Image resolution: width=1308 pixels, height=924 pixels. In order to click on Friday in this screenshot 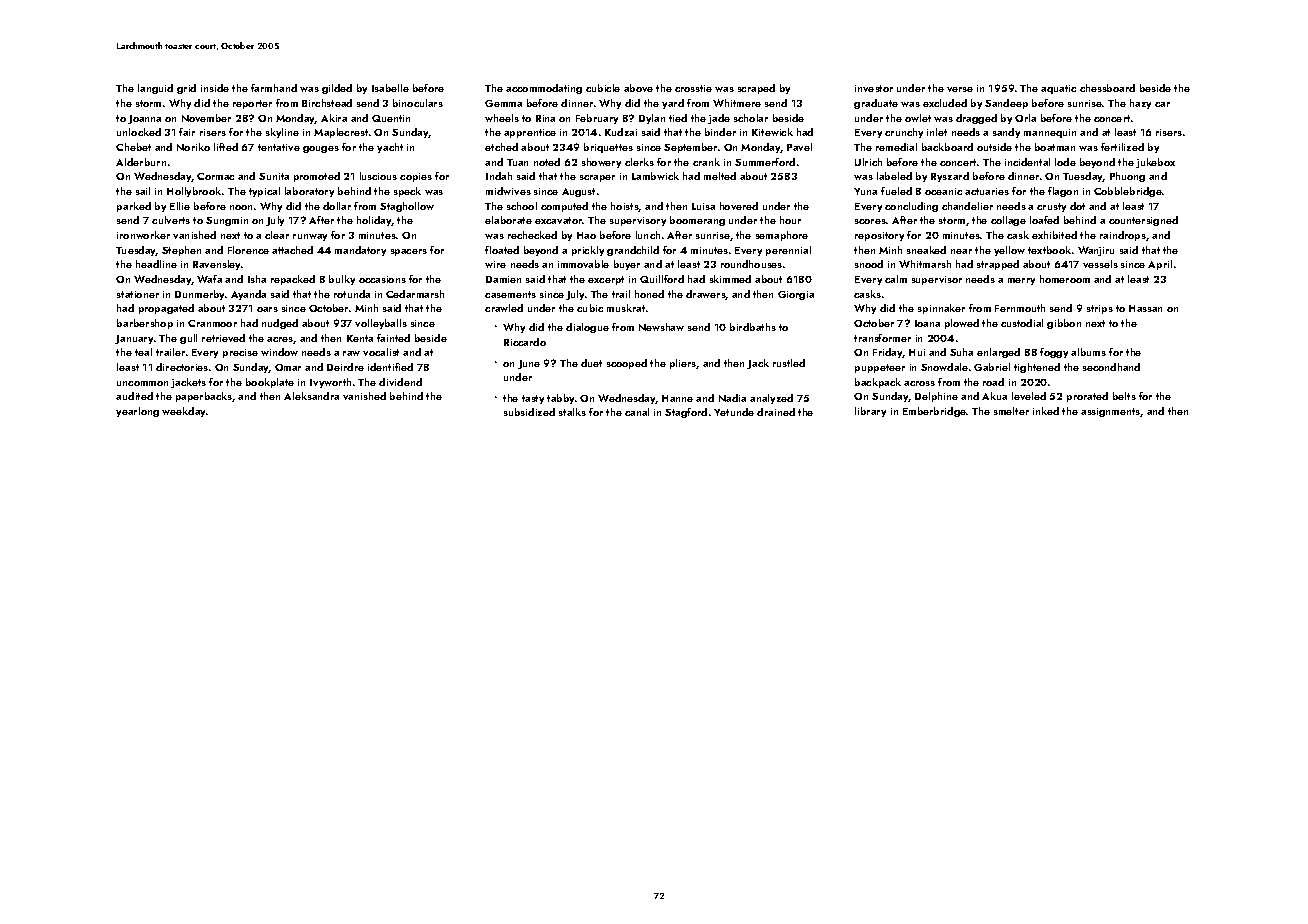, I will do `click(888, 353)`.
